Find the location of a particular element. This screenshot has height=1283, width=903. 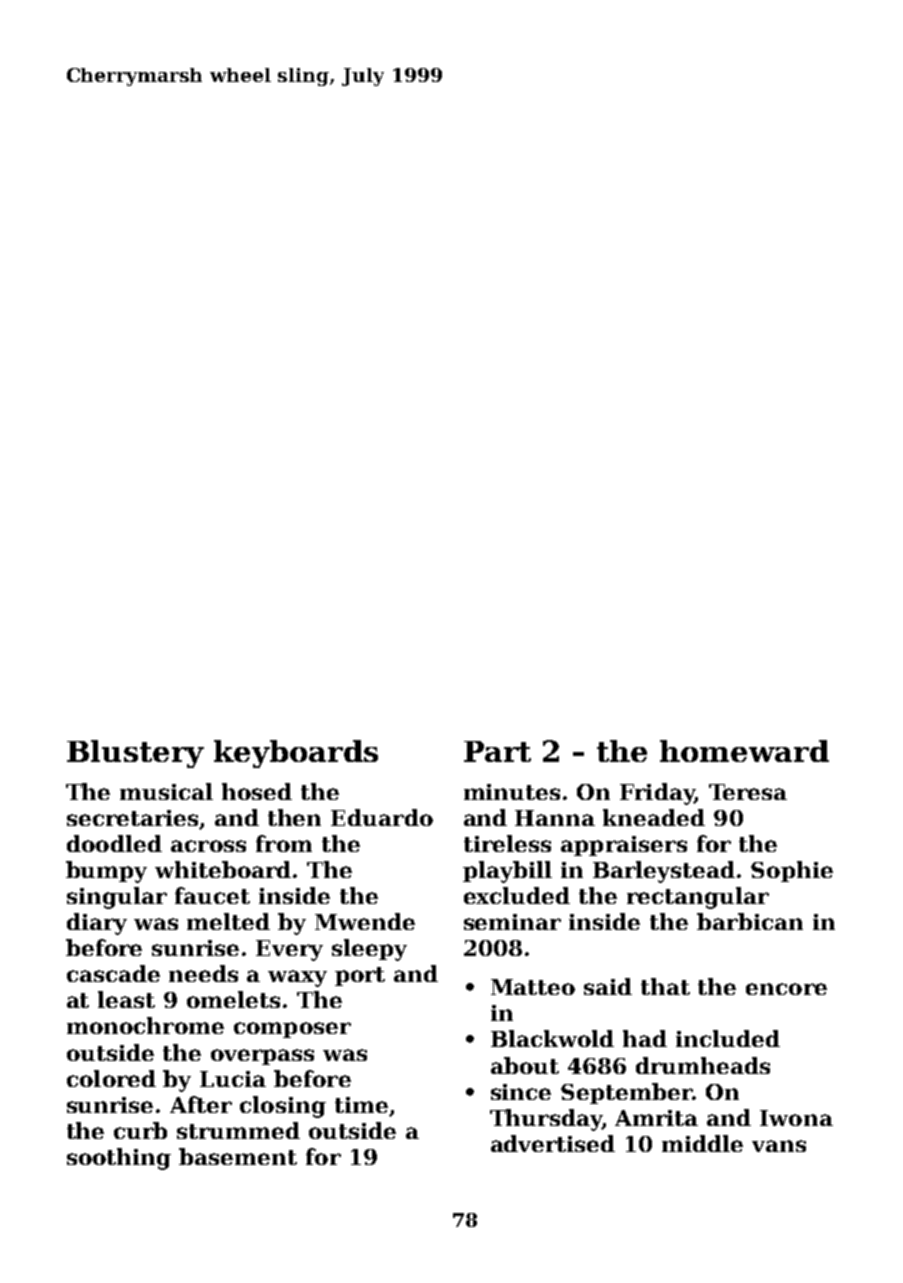

least is located at coordinates (126, 999).
